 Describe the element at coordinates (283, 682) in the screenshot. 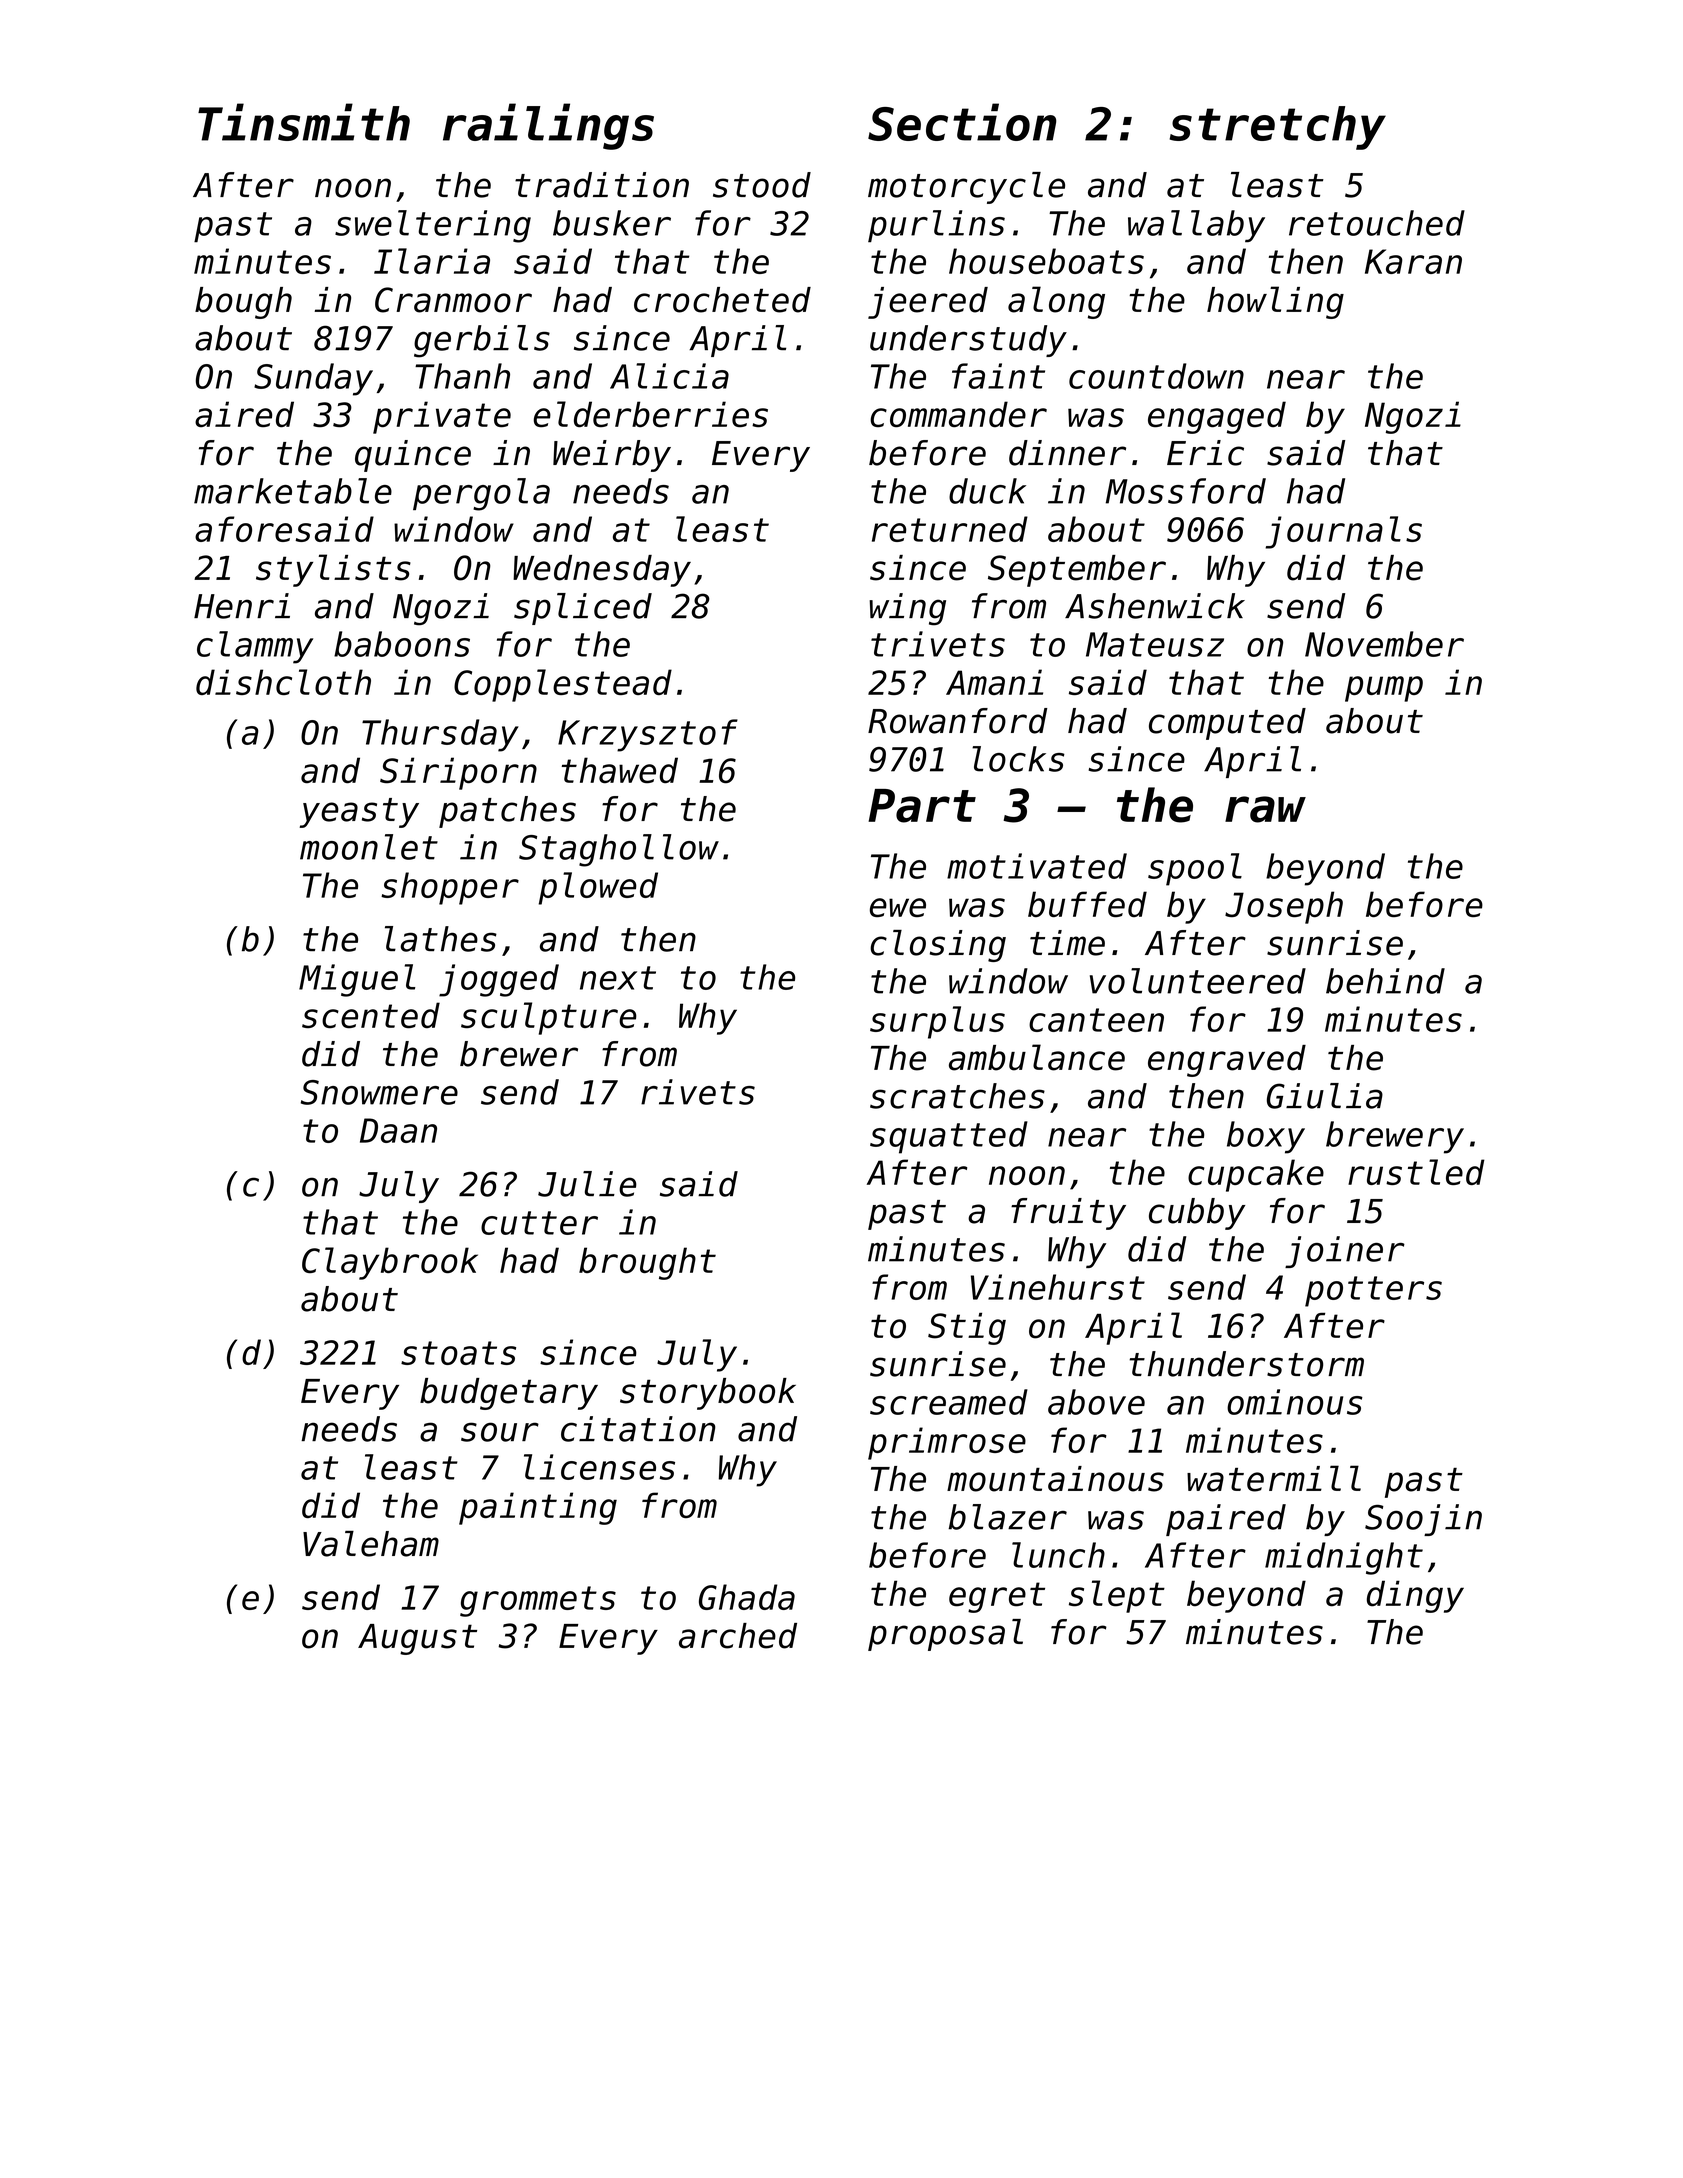

I see `dishcloth` at that location.
